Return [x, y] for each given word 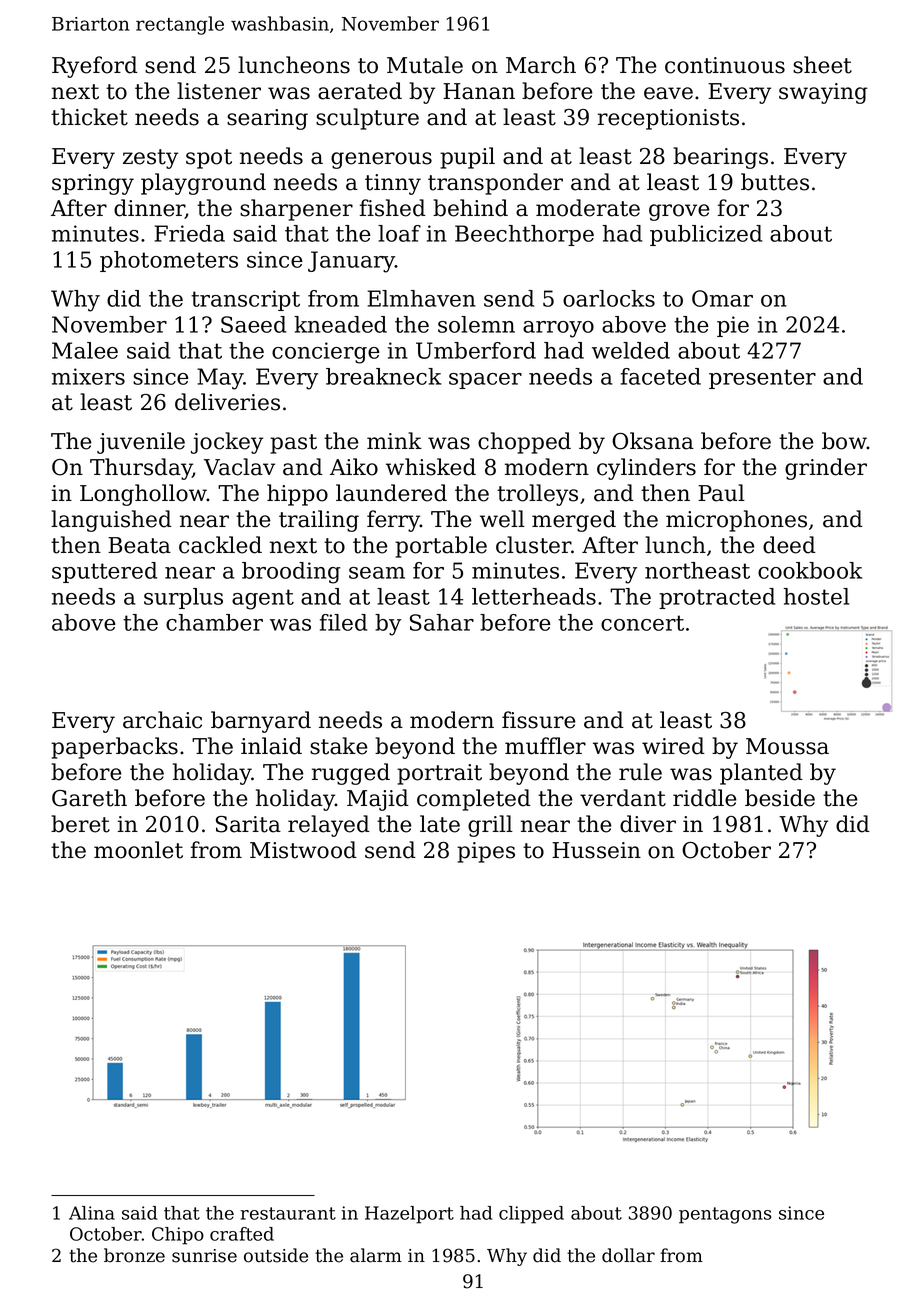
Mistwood [303, 850]
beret [80, 824]
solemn [476, 324]
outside [276, 1255]
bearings [720, 158]
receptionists [668, 119]
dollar [628, 1255]
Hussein [596, 850]
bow [844, 441]
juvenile [141, 443]
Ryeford [95, 67]
